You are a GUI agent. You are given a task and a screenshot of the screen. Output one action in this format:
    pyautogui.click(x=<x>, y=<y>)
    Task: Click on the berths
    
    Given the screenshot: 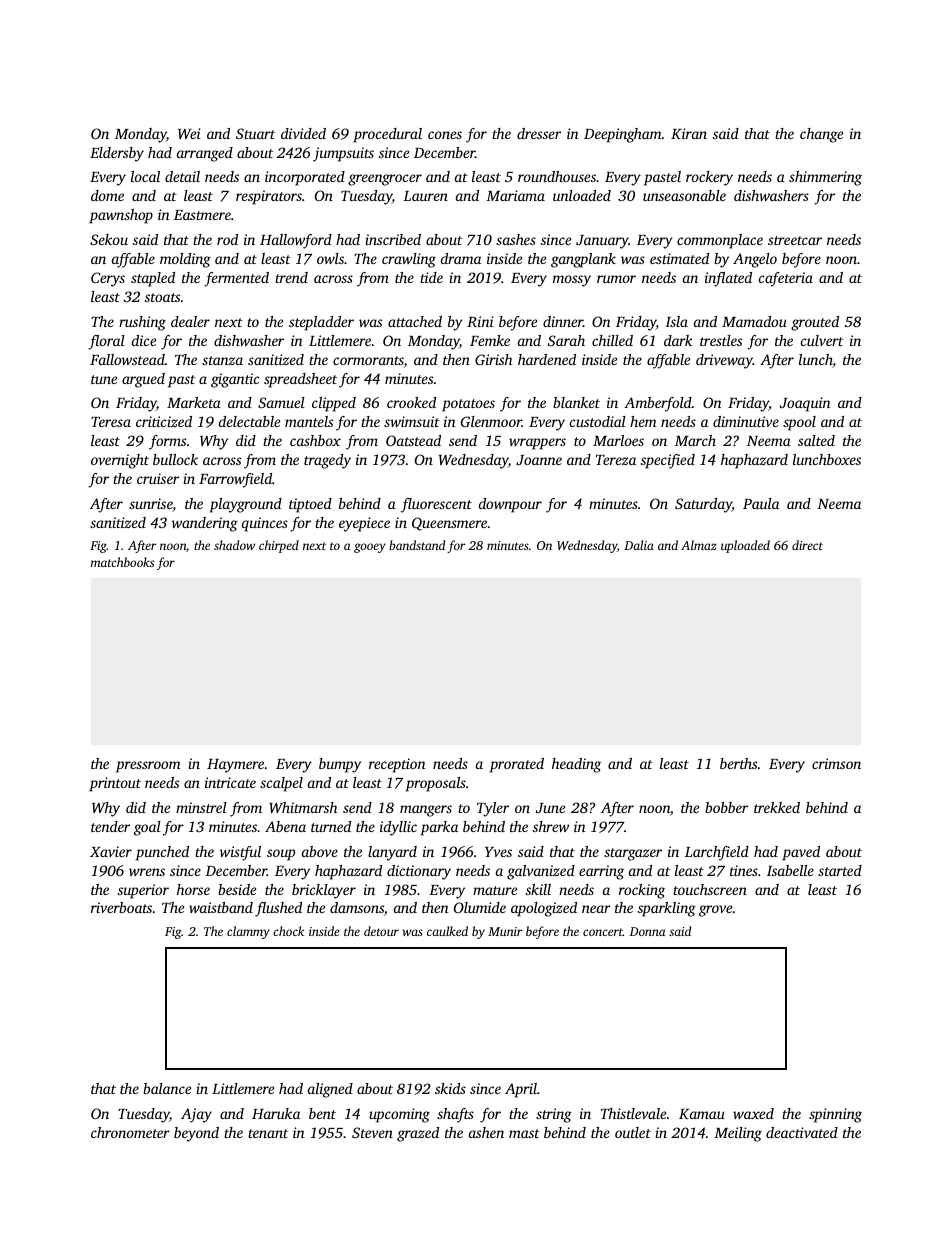 What is the action you would take?
    pyautogui.click(x=738, y=763)
